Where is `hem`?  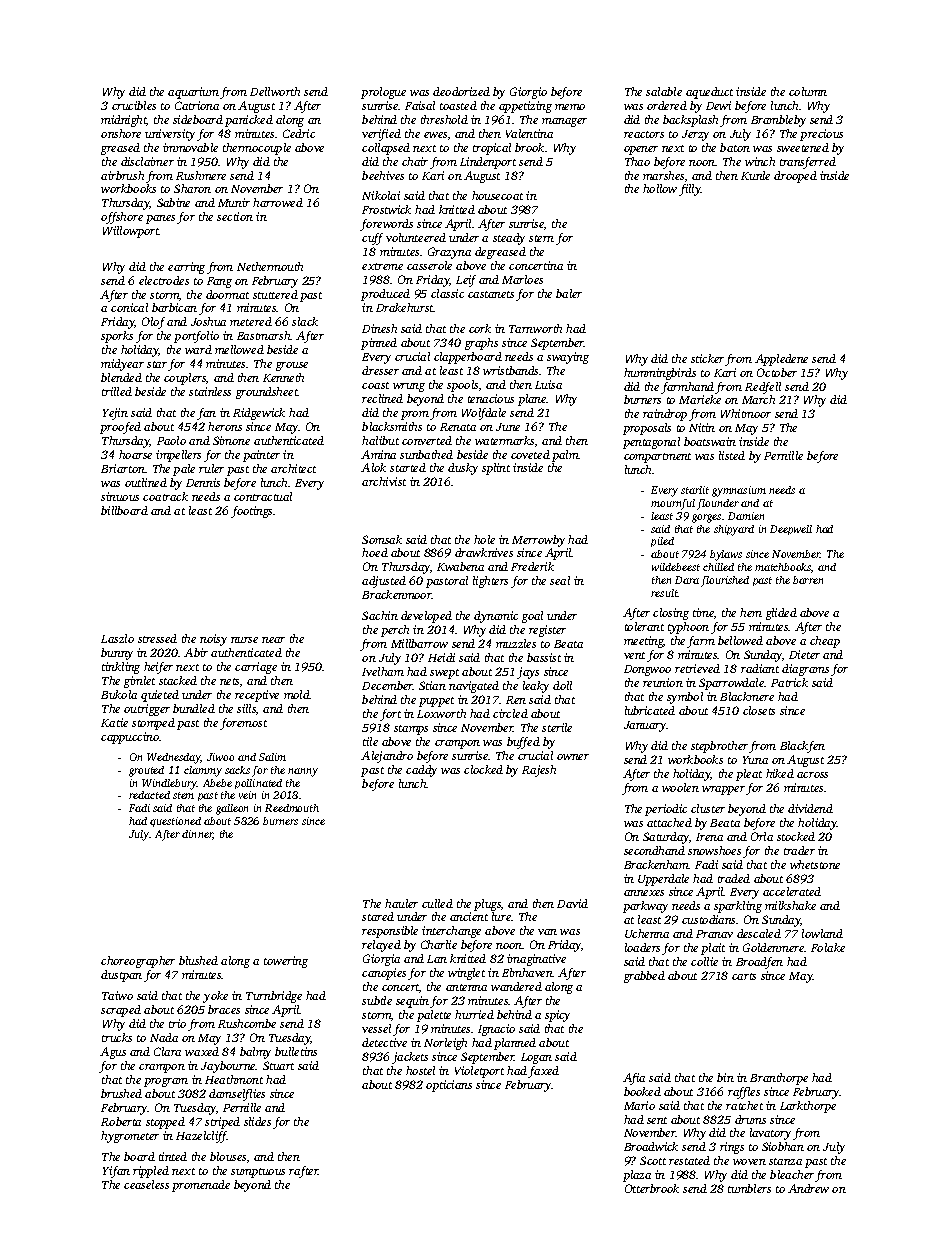
hem is located at coordinates (751, 612).
